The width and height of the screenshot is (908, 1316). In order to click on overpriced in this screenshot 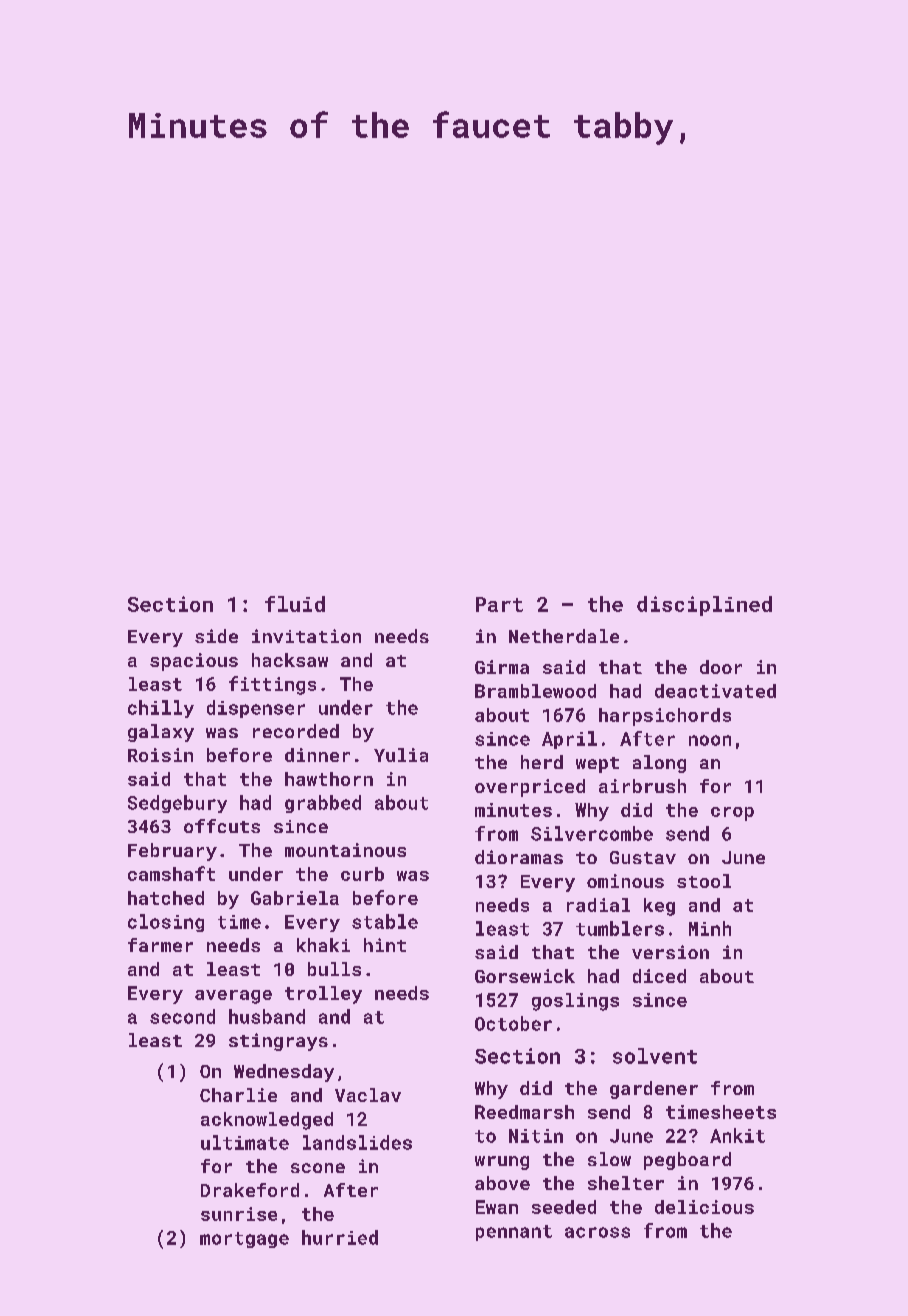, I will do `click(530, 788)`.
